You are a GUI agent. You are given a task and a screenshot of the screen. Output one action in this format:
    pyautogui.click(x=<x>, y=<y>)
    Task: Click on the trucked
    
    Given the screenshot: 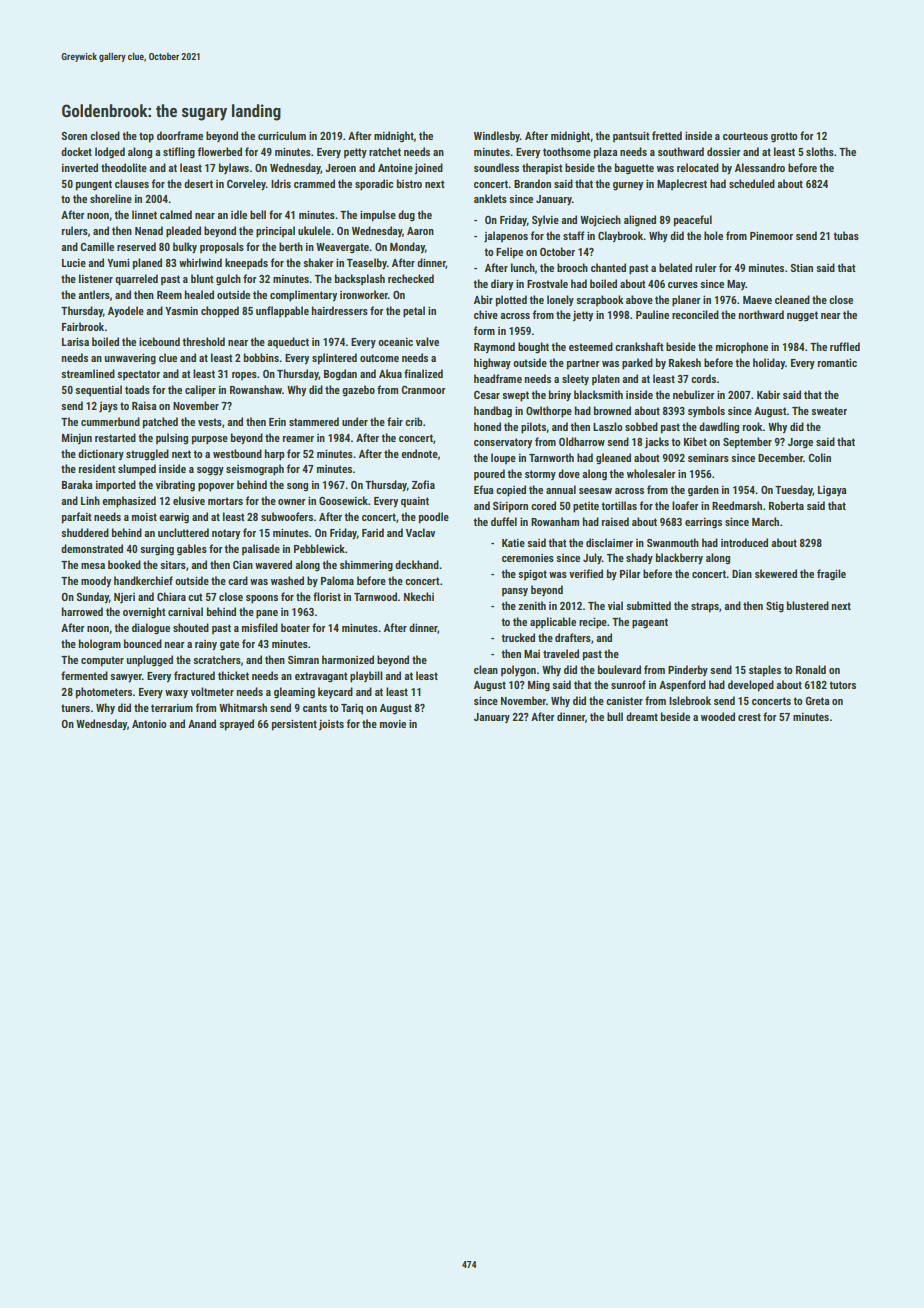 What is the action you would take?
    pyautogui.click(x=518, y=637)
